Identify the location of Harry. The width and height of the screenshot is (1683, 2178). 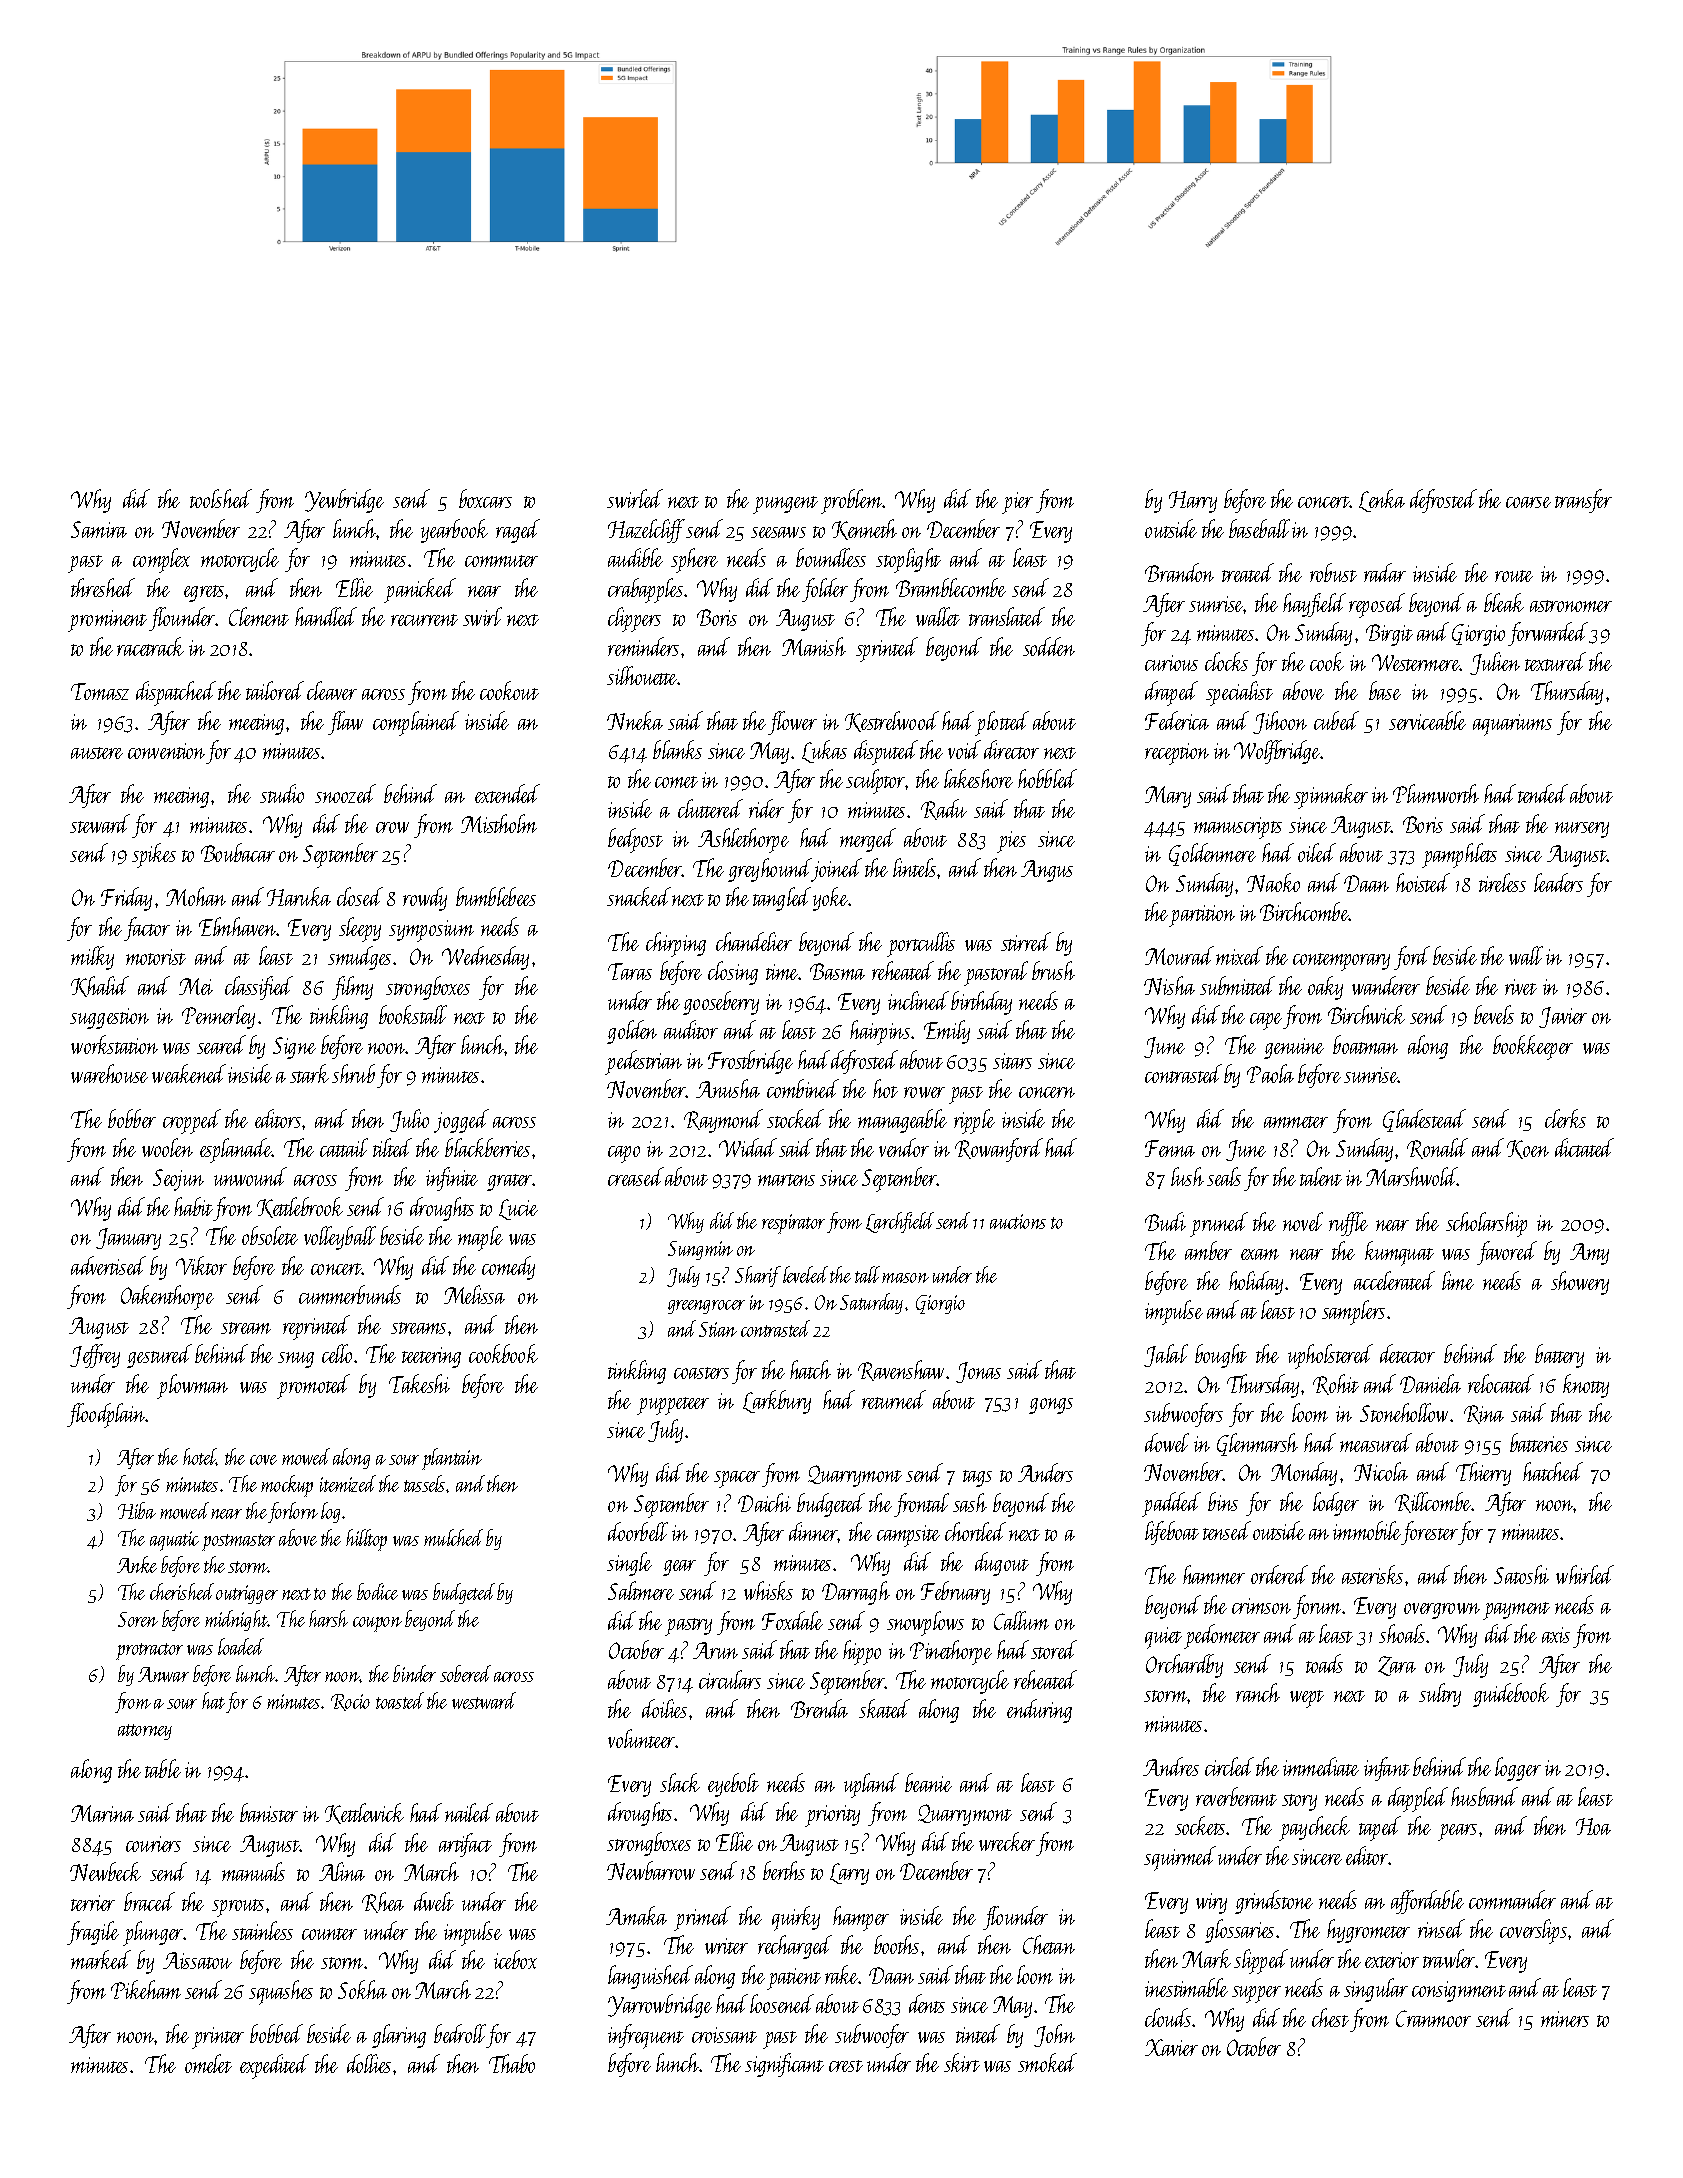
(1193, 502).
